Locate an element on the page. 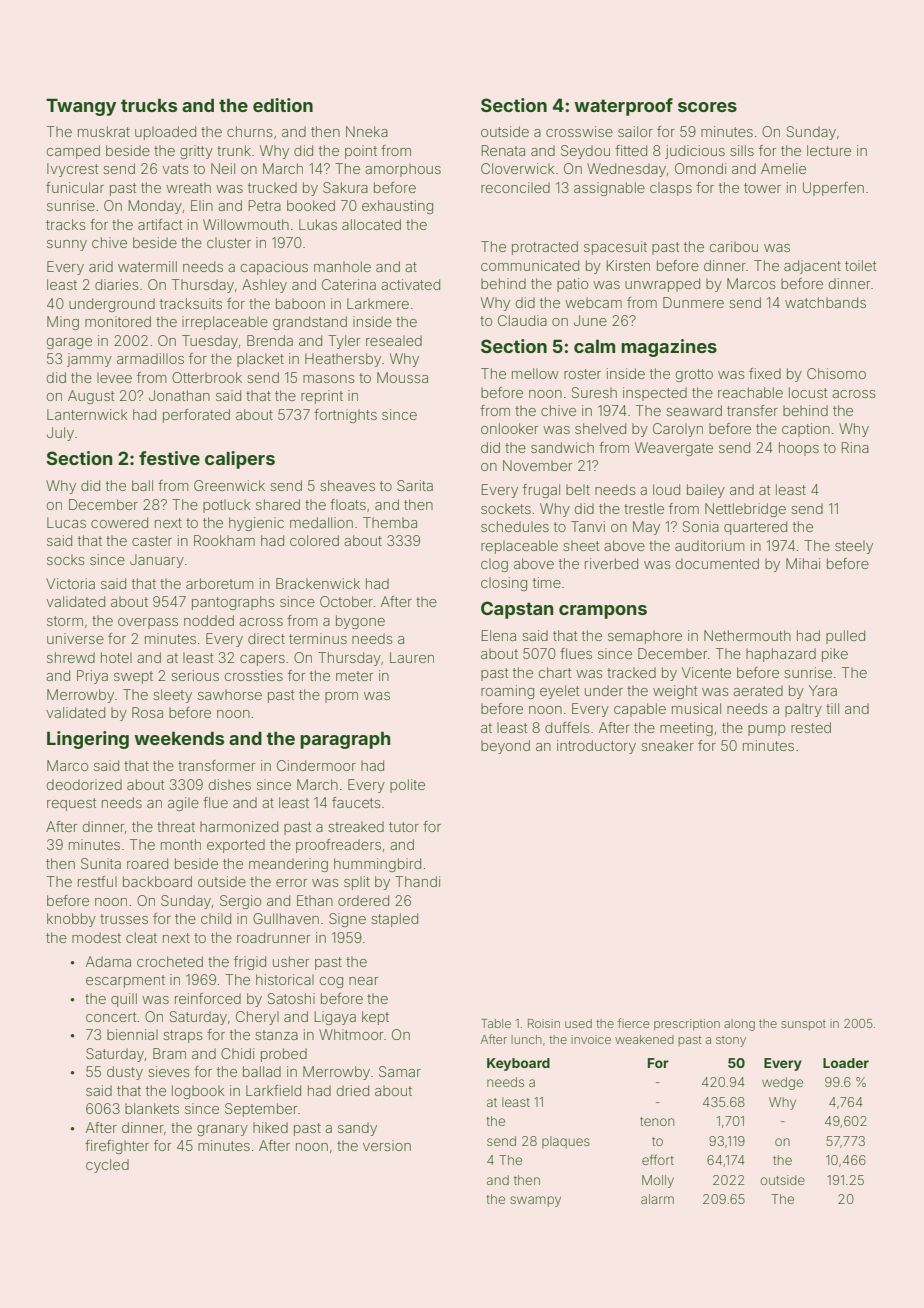  dusty is located at coordinates (125, 1073).
